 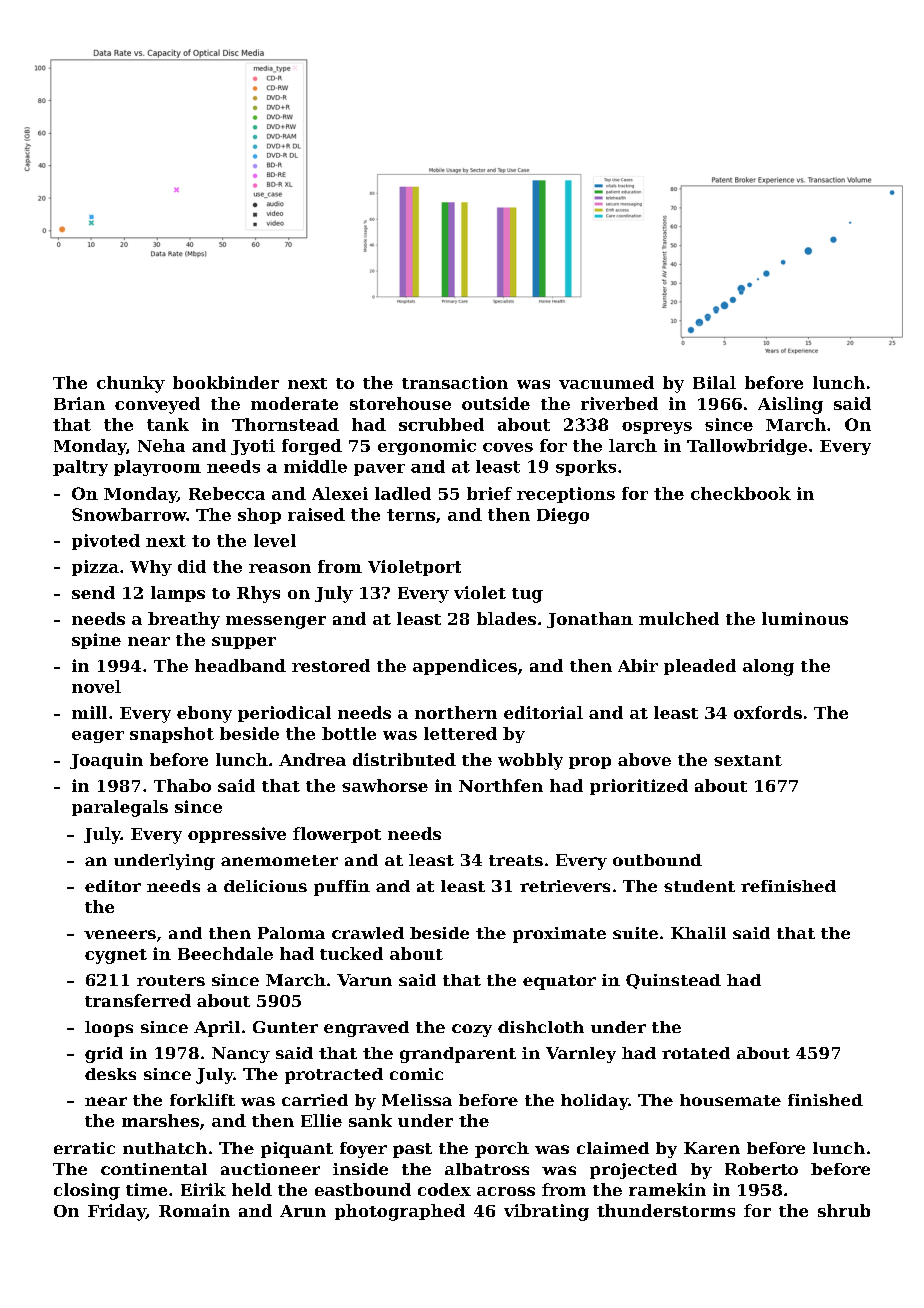 I want to click on lettered, so click(x=460, y=733).
